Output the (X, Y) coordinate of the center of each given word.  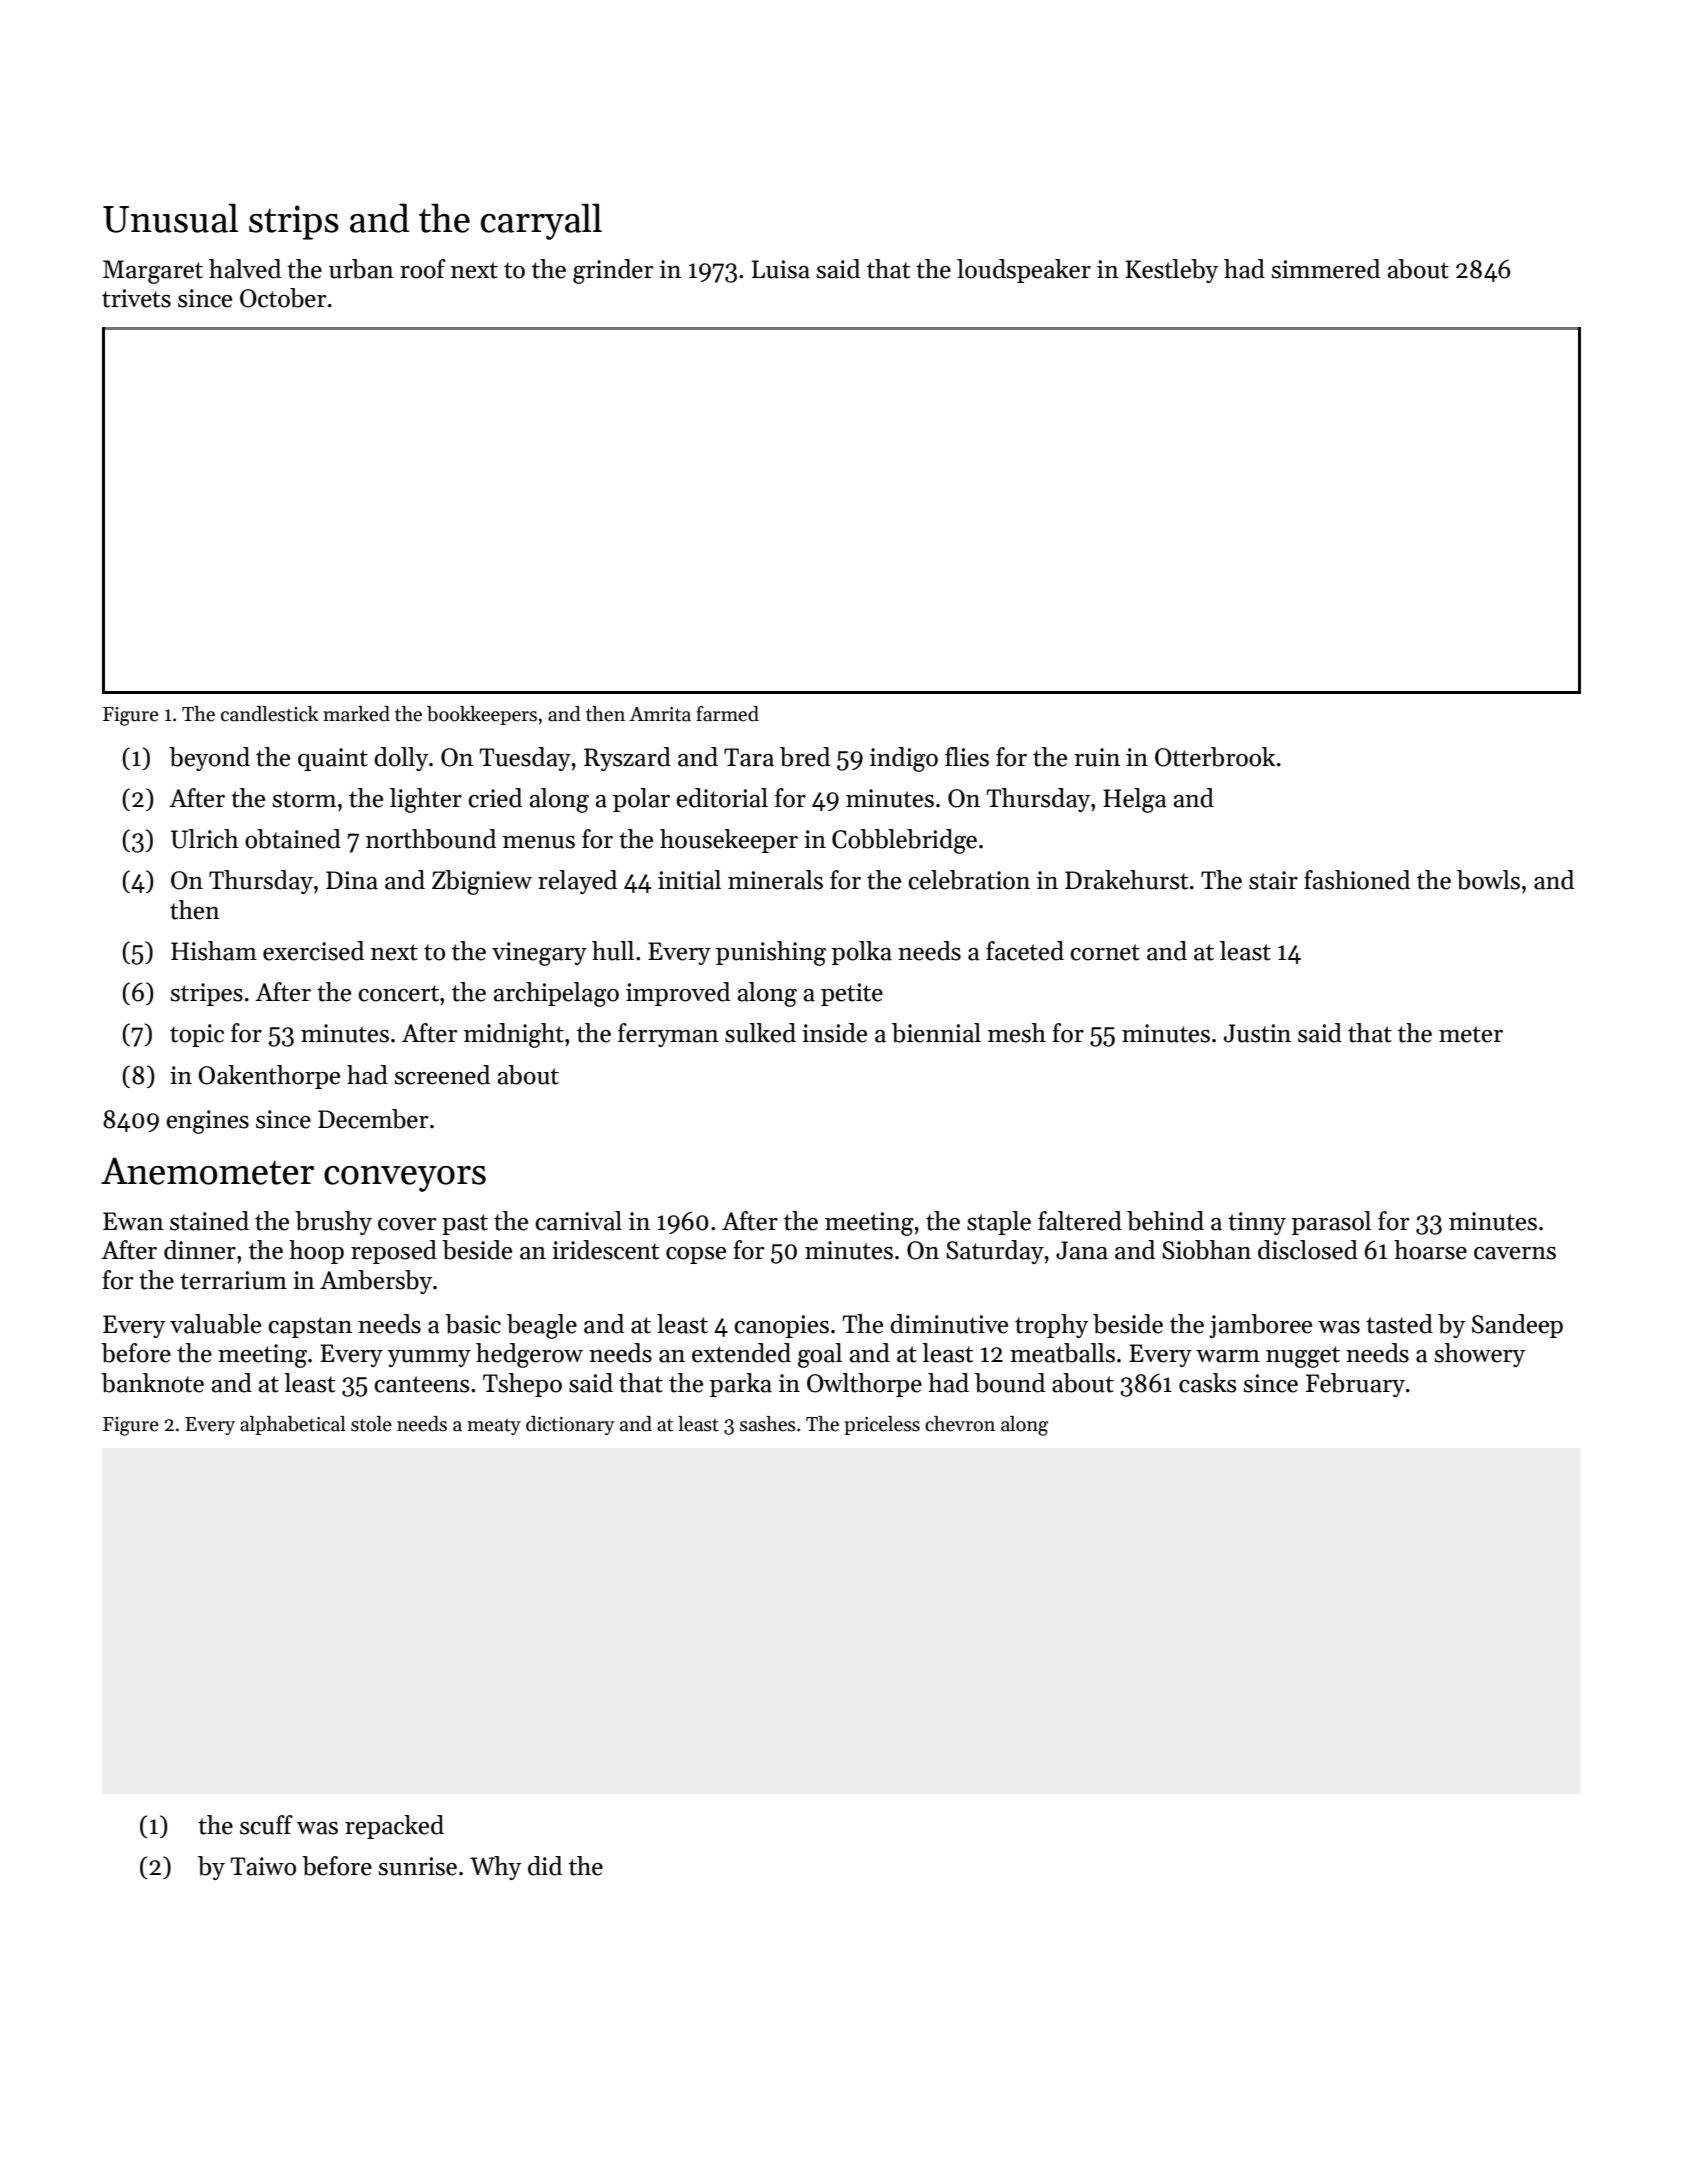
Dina (352, 880)
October (283, 298)
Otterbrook (1215, 757)
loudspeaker (1024, 271)
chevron (960, 1424)
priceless (882, 1425)
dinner (200, 1250)
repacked (394, 1827)
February (1355, 1385)
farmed (727, 714)
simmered (1325, 269)
